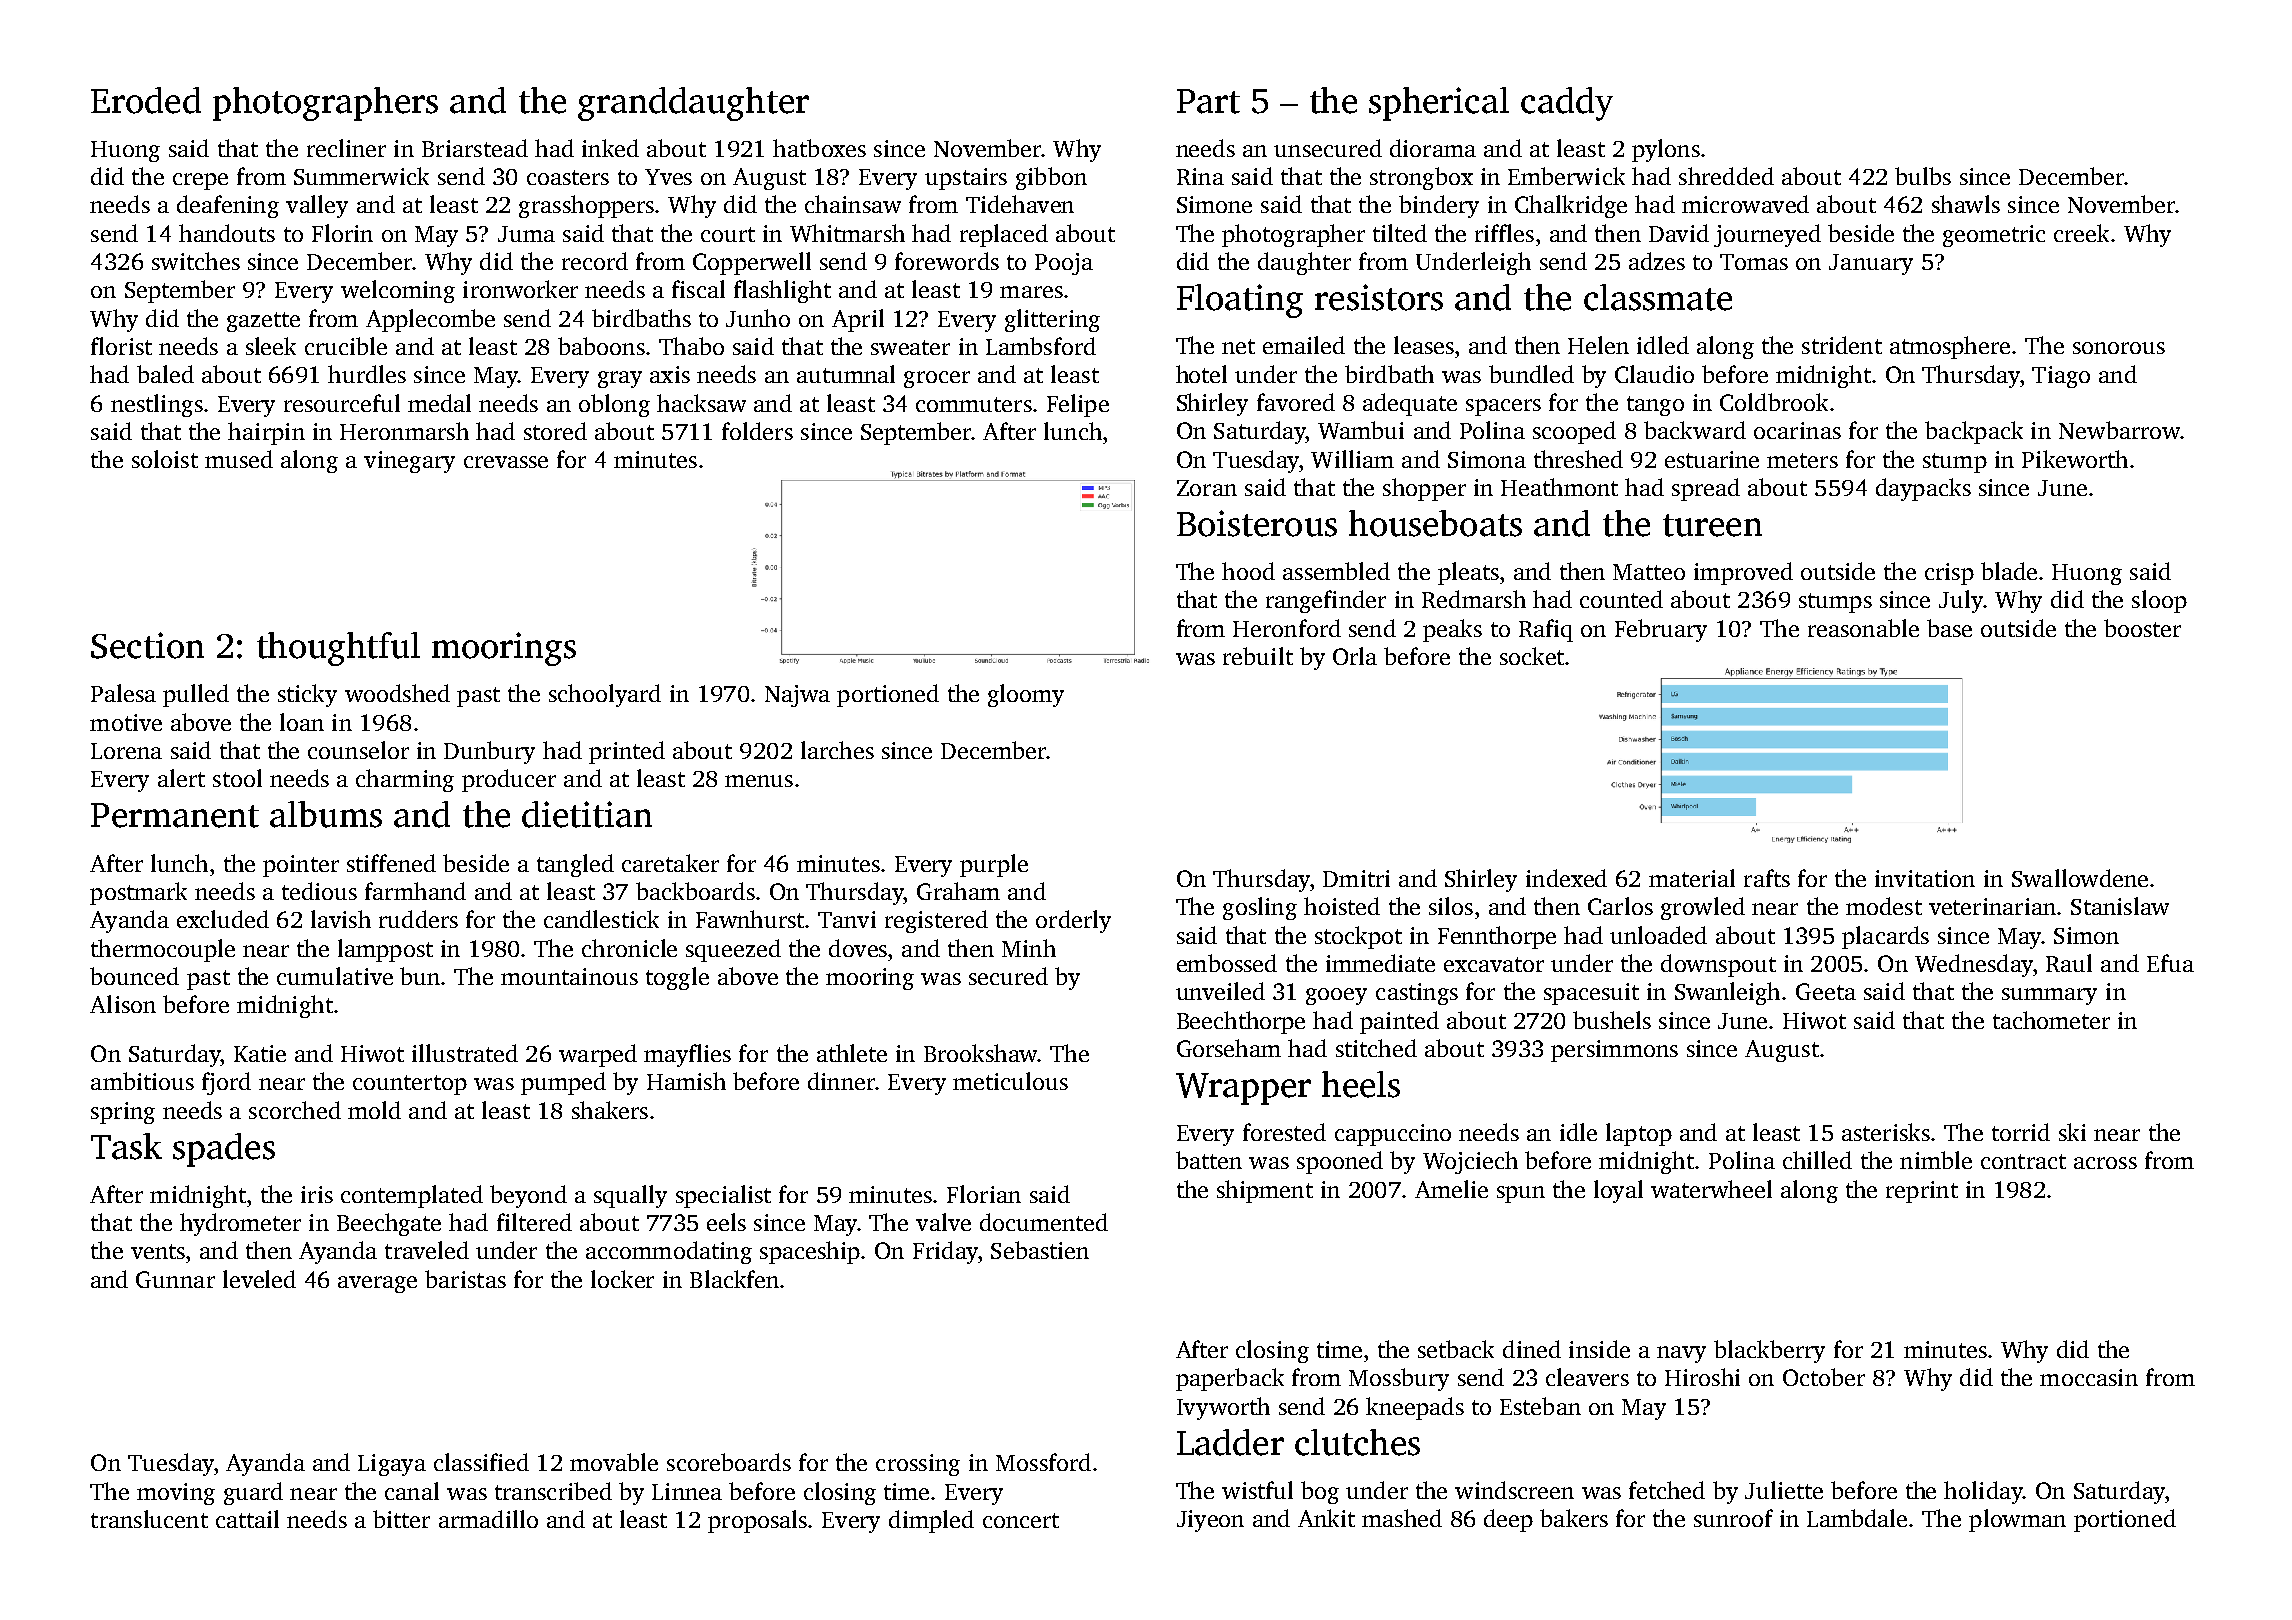 The height and width of the screenshot is (1620, 2292). I want to click on moccasin, so click(2089, 1377).
